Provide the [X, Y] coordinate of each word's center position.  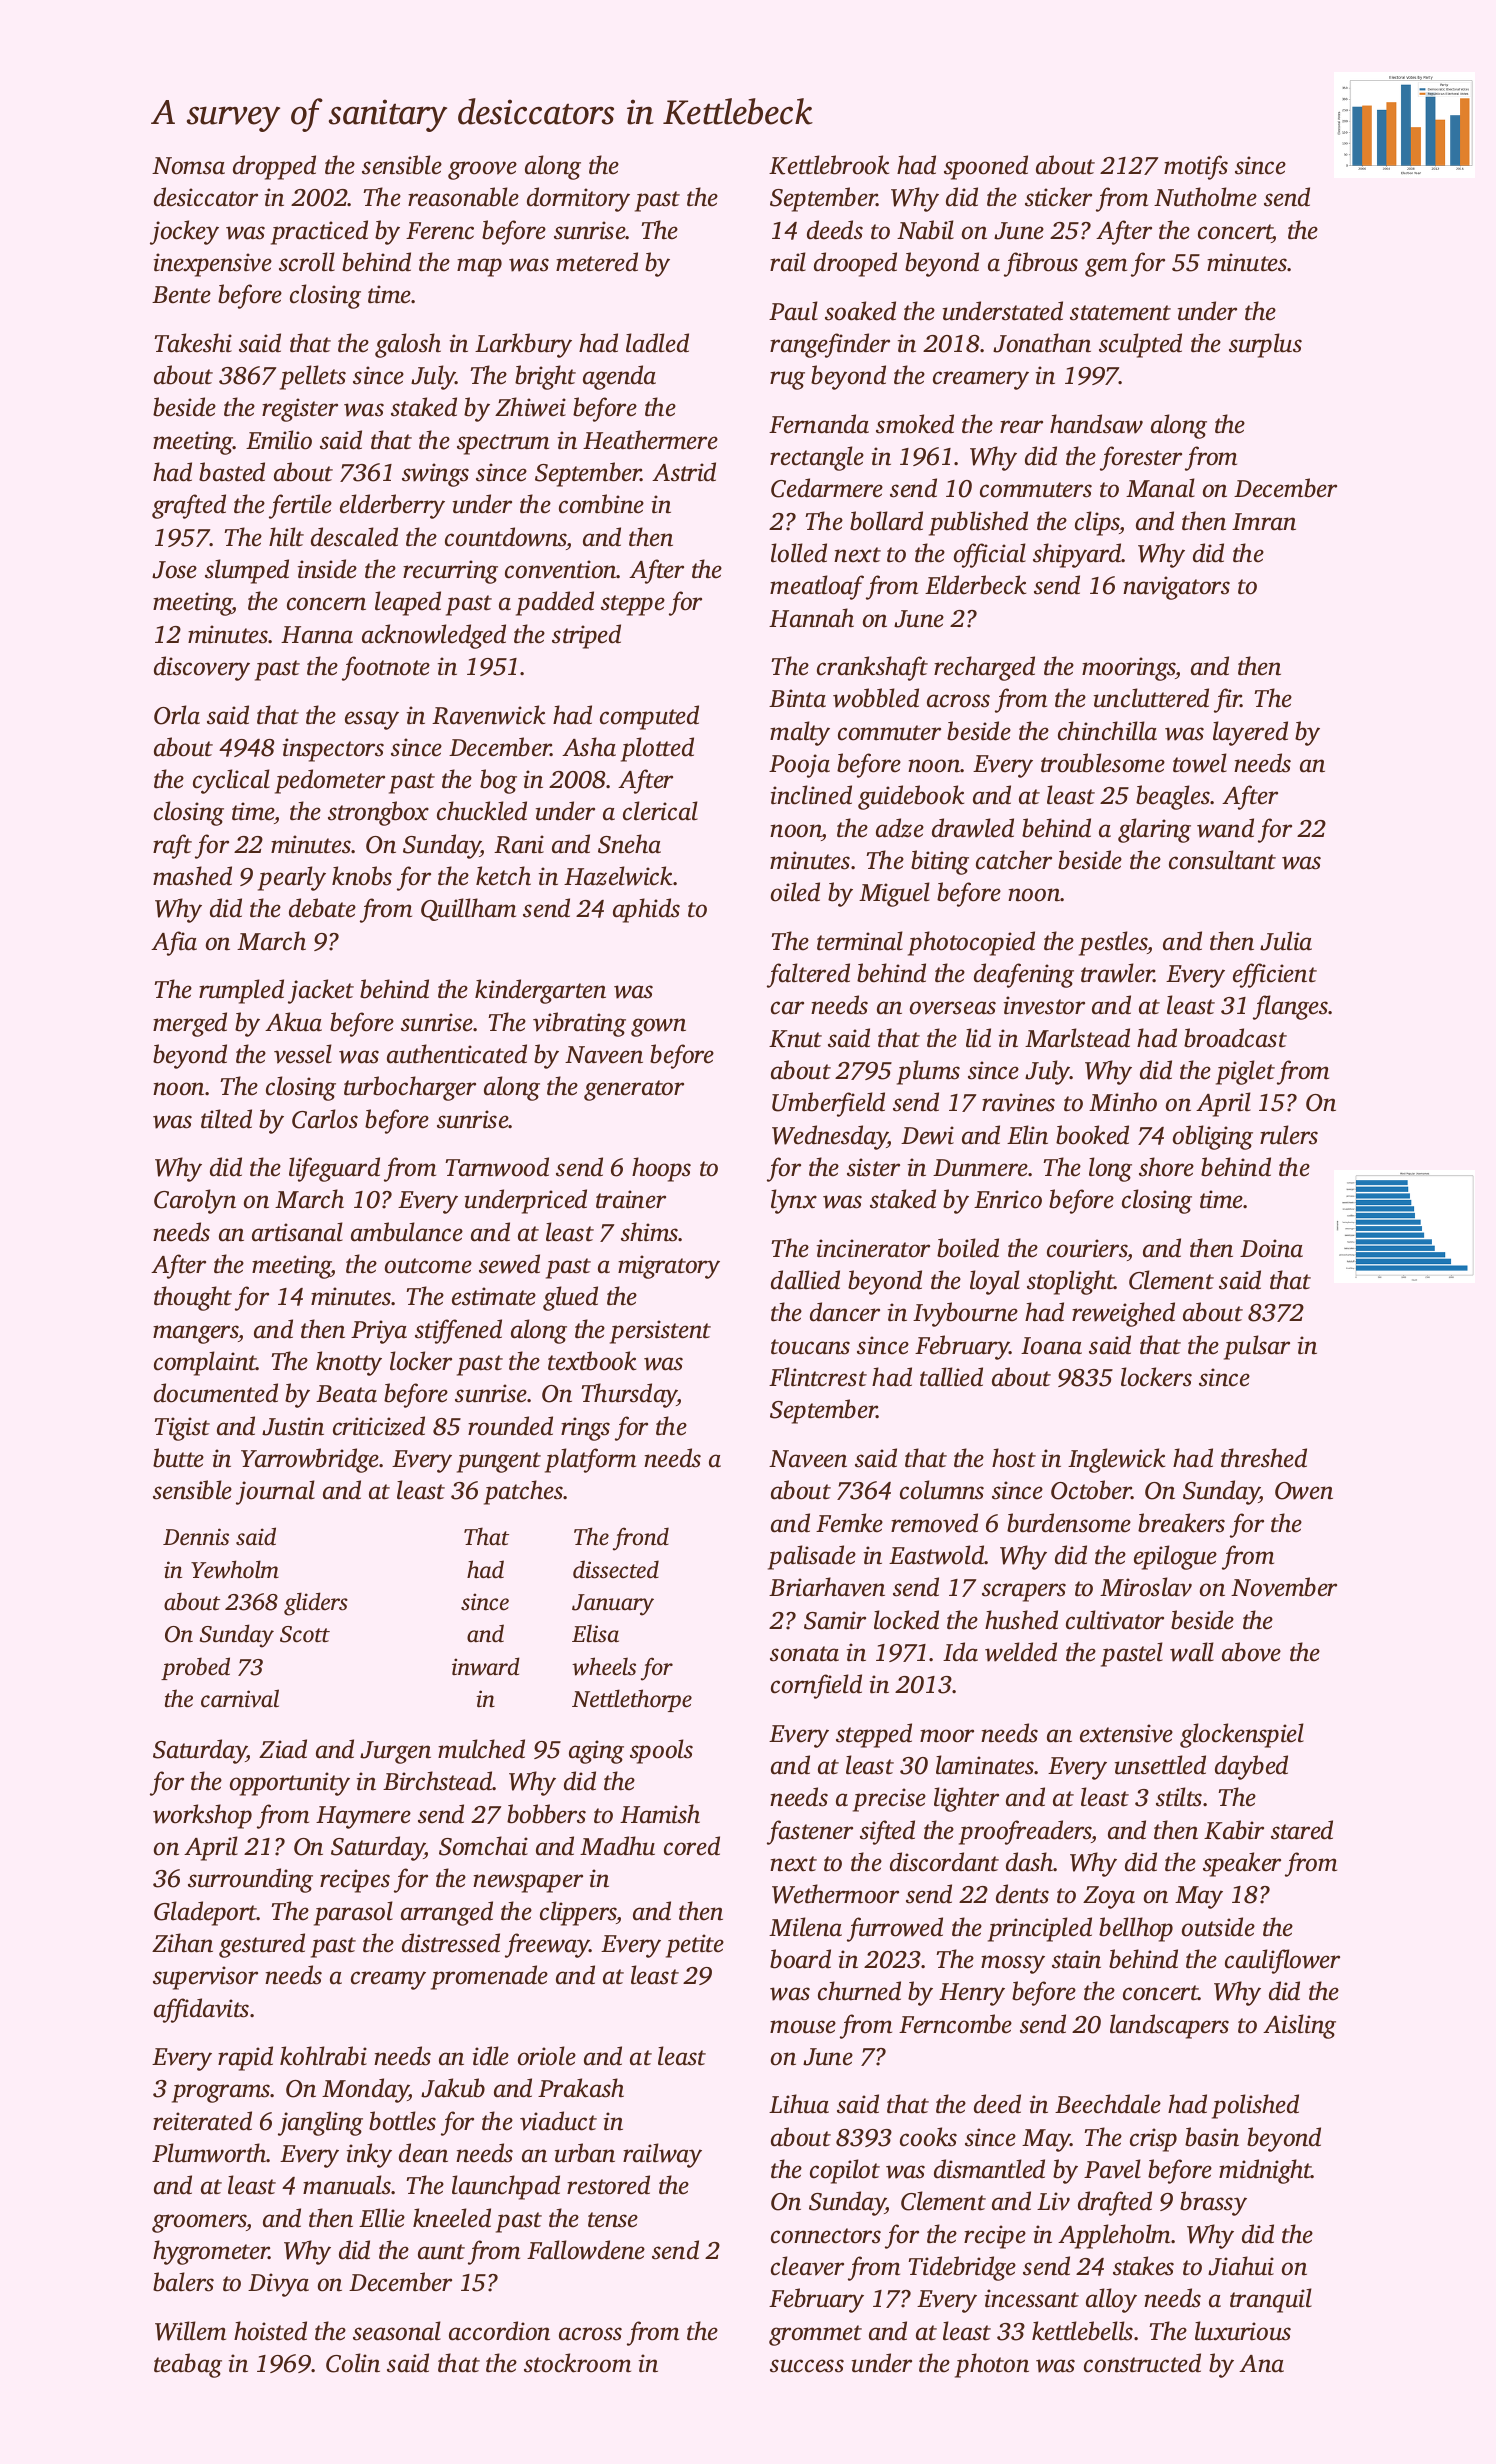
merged [190, 1024]
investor [1044, 1005]
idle [491, 2056]
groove [482, 170]
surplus [1265, 345]
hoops [661, 1169]
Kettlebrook [829, 165]
